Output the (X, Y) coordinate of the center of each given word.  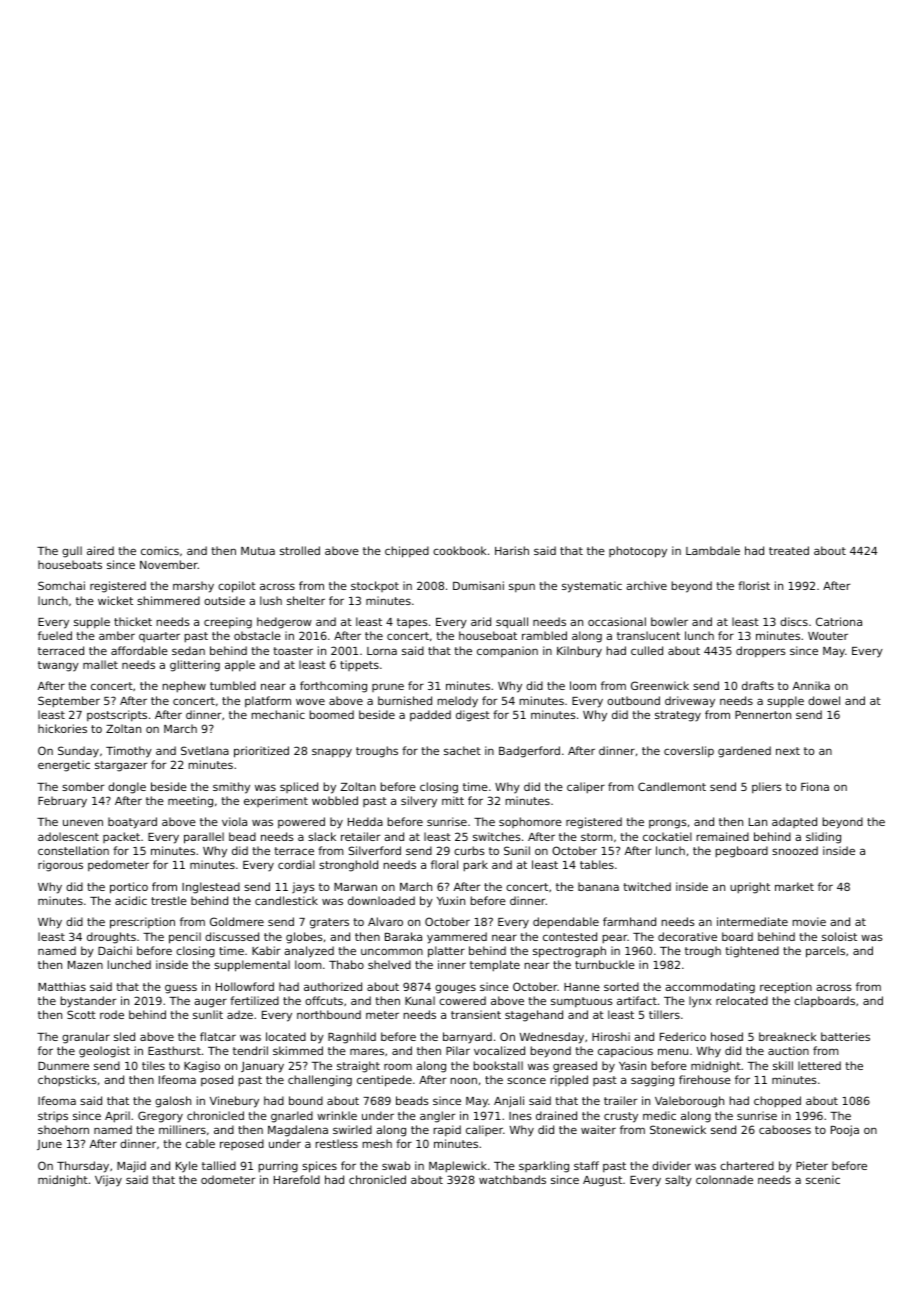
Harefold (297, 1179)
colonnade (724, 1179)
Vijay (108, 1181)
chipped (407, 552)
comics (160, 550)
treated (789, 550)
